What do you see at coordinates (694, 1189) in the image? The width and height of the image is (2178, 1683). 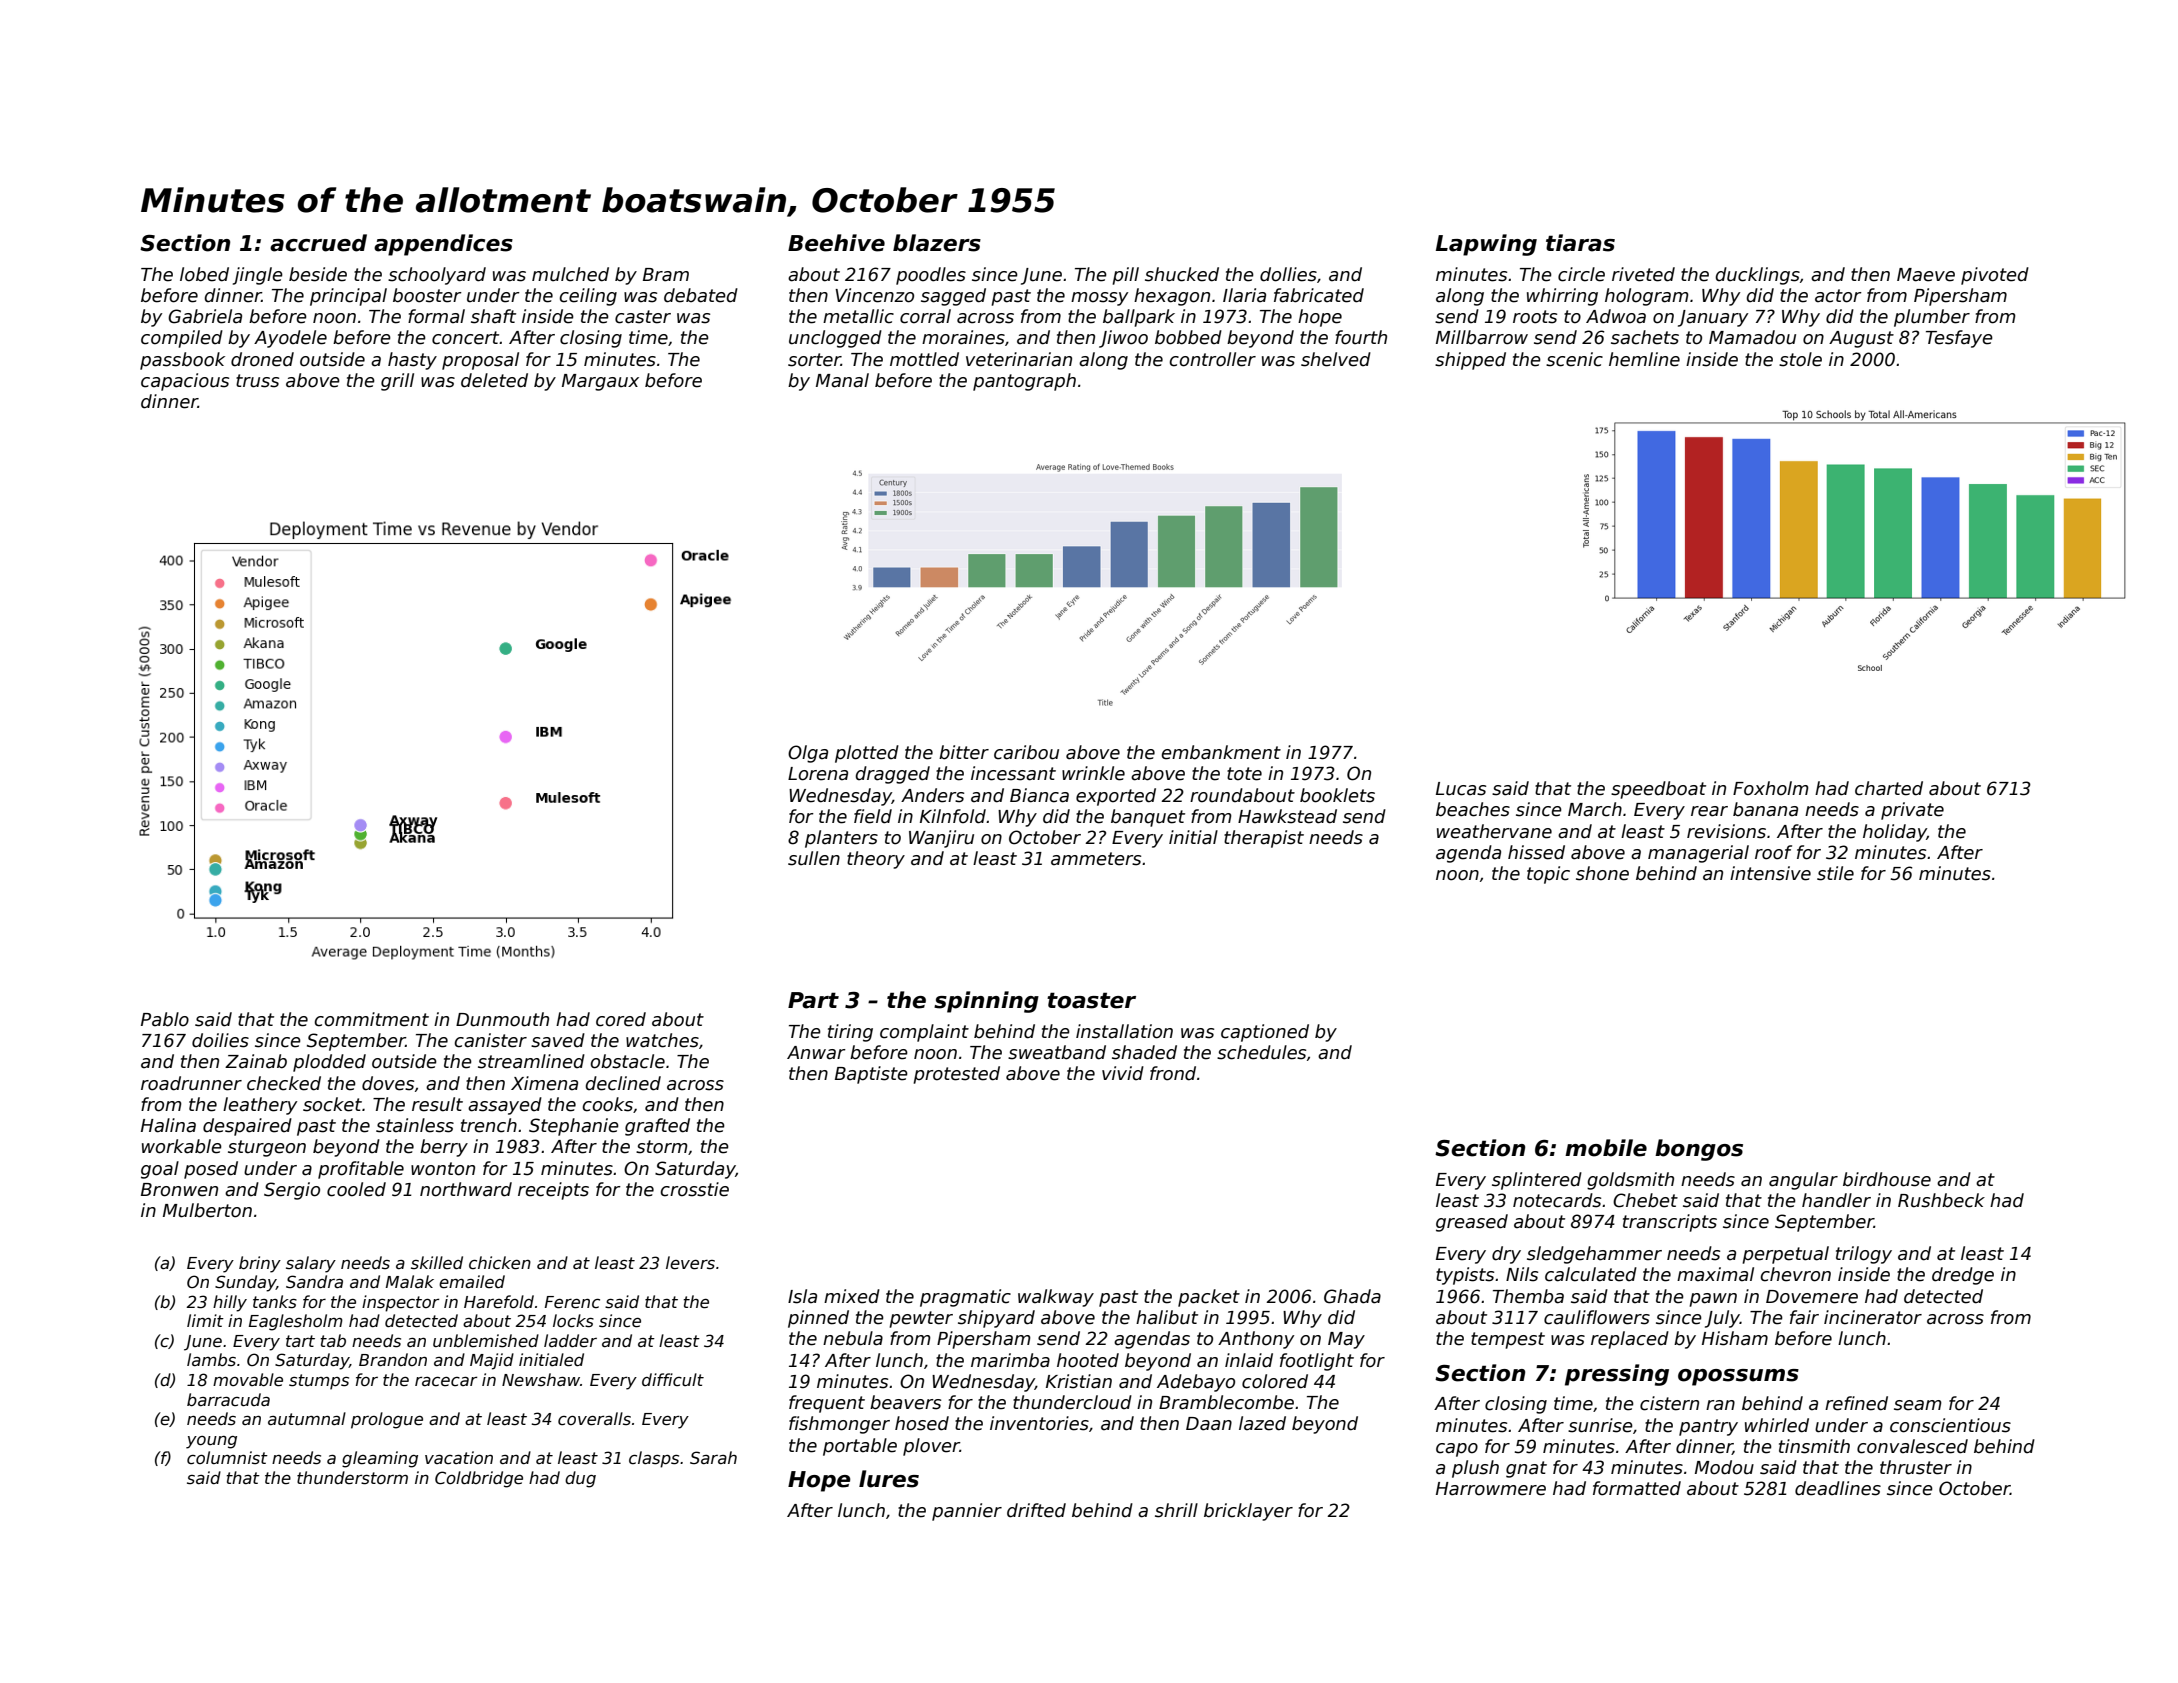 I see `crosstie` at bounding box center [694, 1189].
